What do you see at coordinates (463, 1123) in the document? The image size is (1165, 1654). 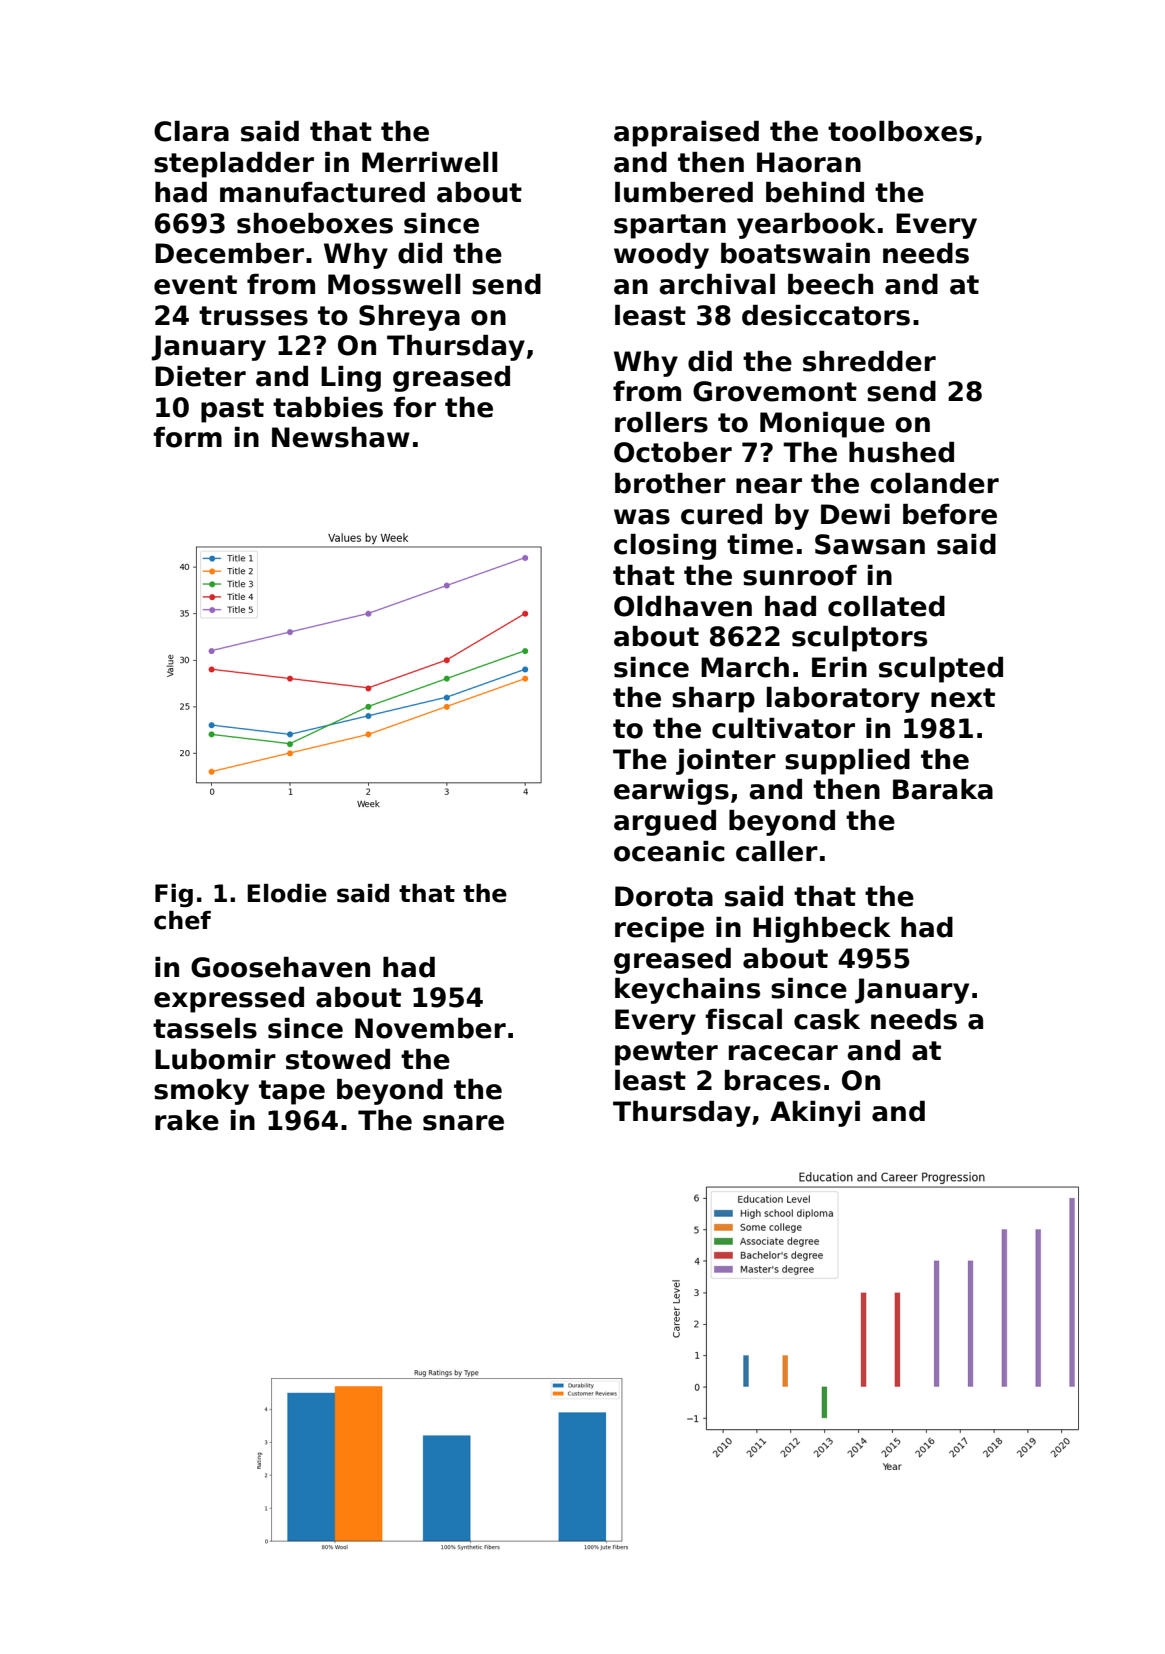 I see `snare` at bounding box center [463, 1123].
